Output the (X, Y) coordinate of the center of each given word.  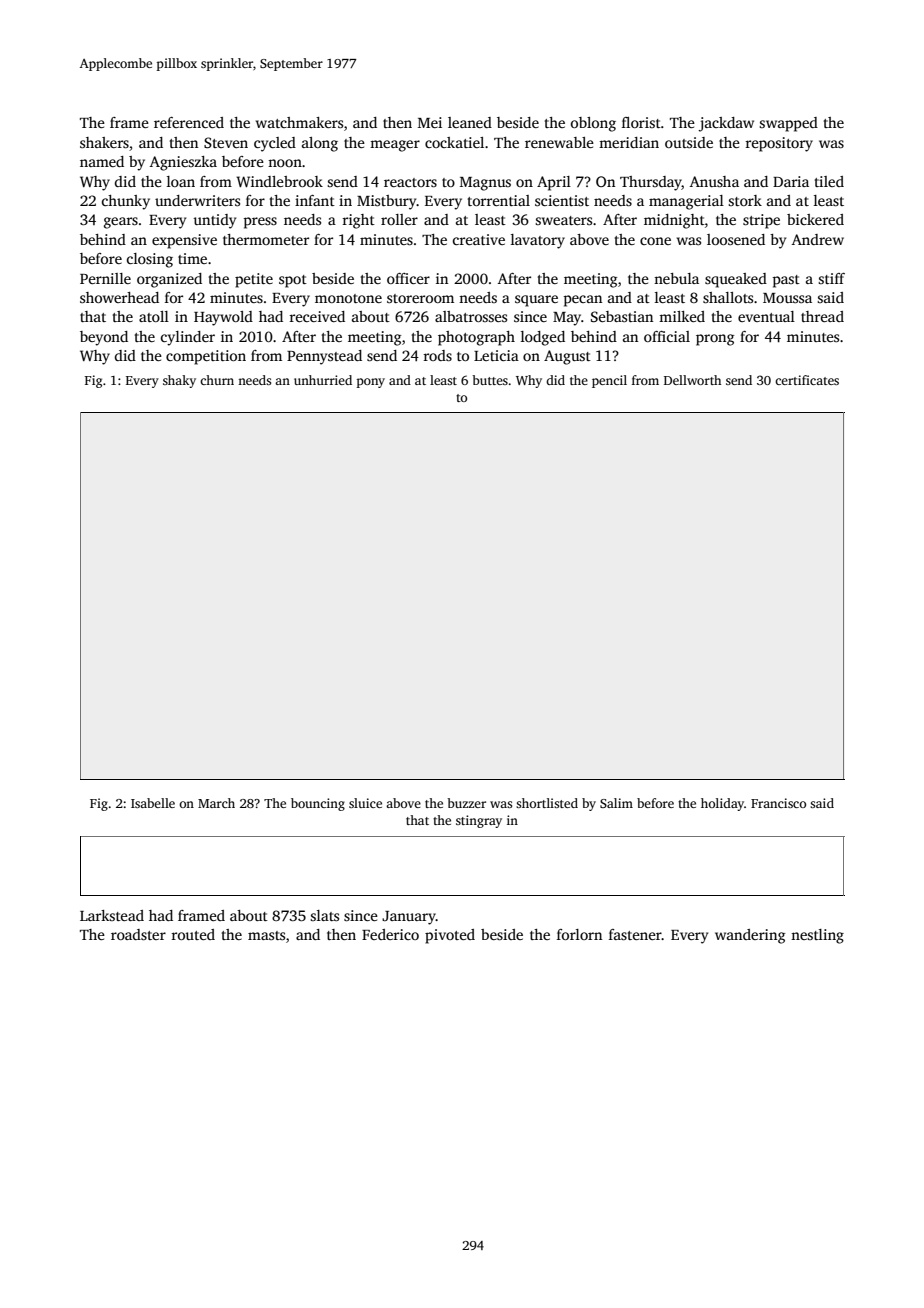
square (536, 301)
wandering (750, 936)
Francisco (778, 803)
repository (779, 144)
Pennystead (324, 357)
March (216, 803)
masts (266, 935)
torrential (499, 200)
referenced (189, 122)
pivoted (450, 936)
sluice (365, 803)
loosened (736, 239)
